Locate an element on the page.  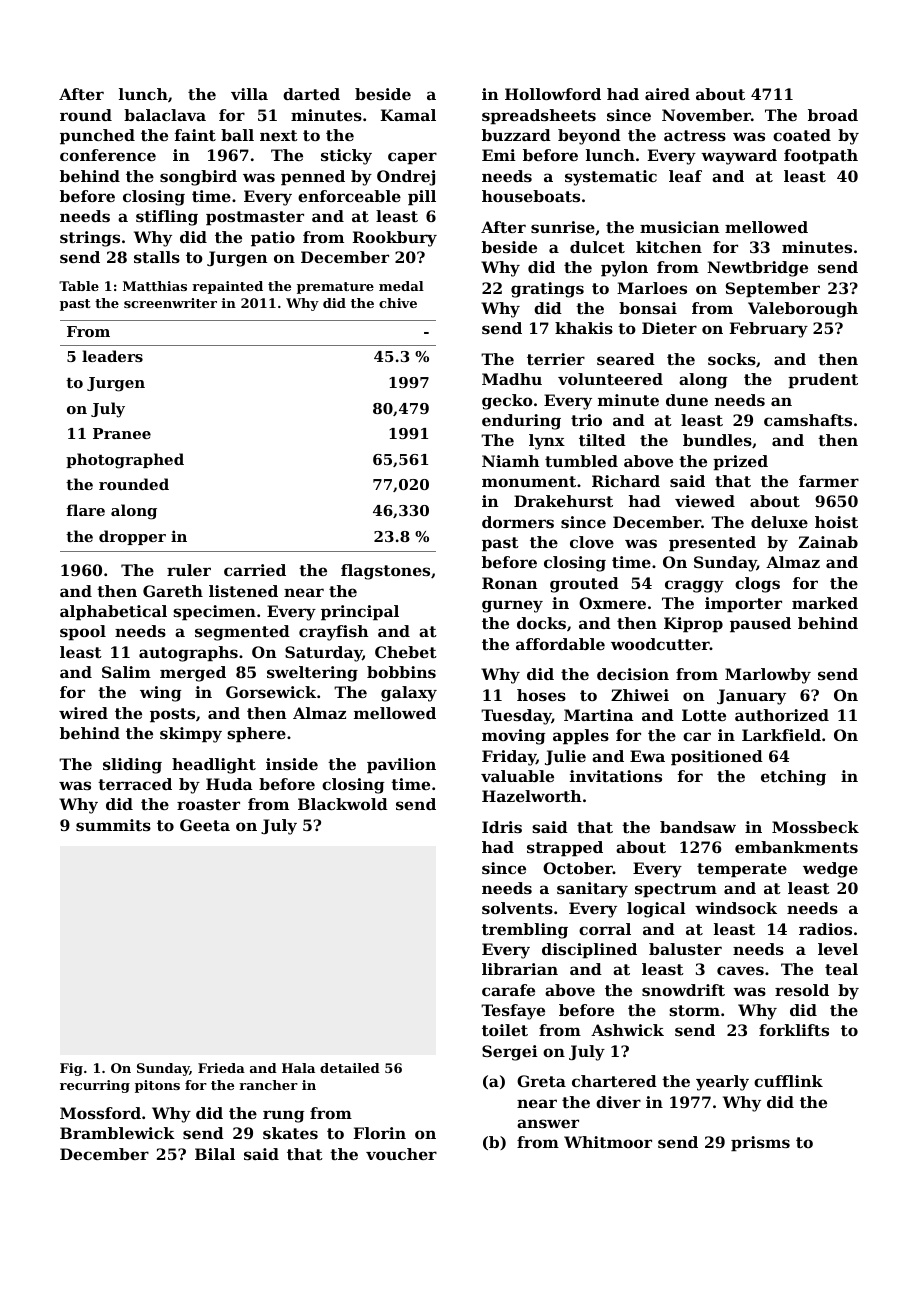
forklifts is located at coordinates (794, 1030).
